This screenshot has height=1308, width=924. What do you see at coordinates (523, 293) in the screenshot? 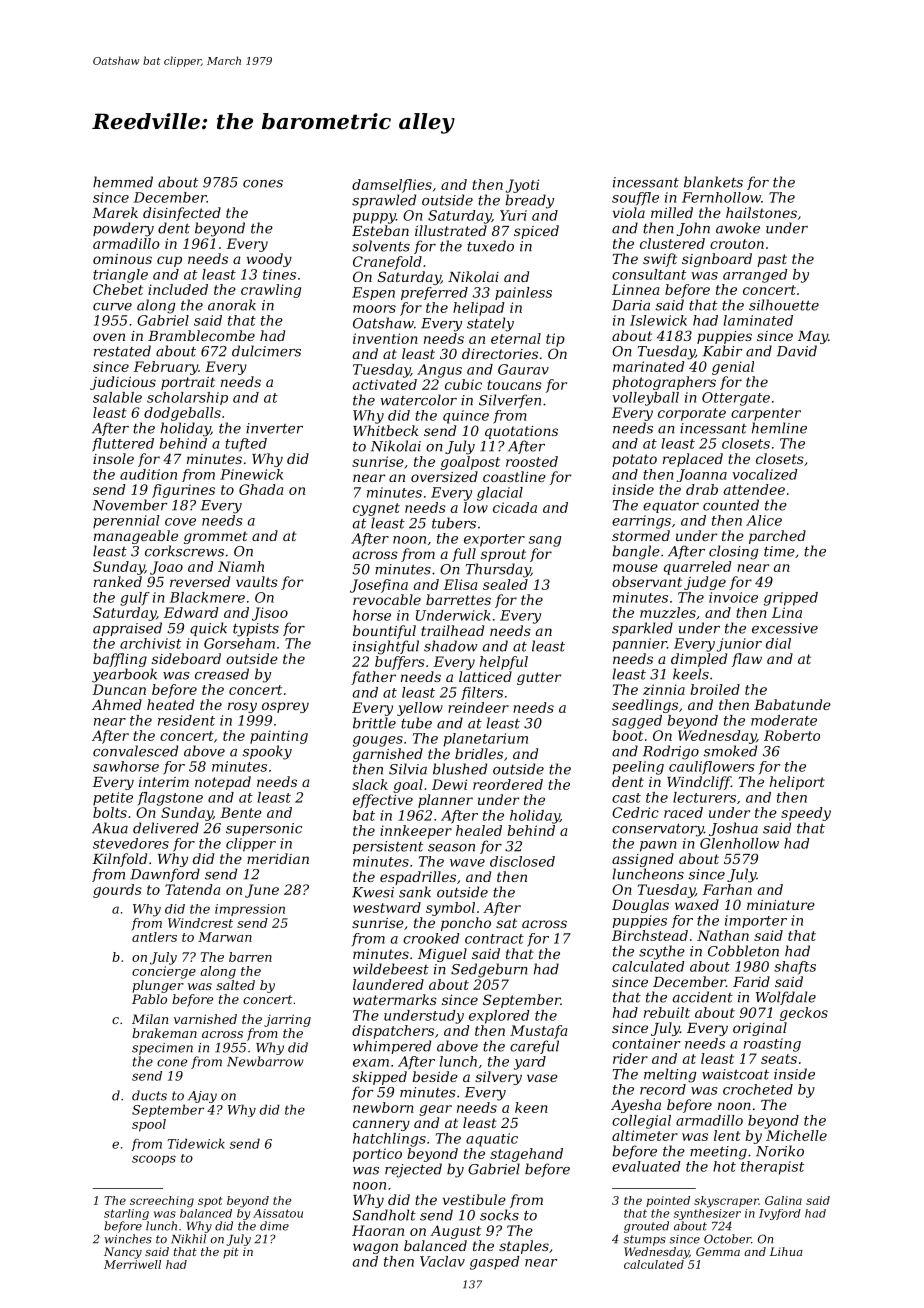
I see `painless` at bounding box center [523, 293].
